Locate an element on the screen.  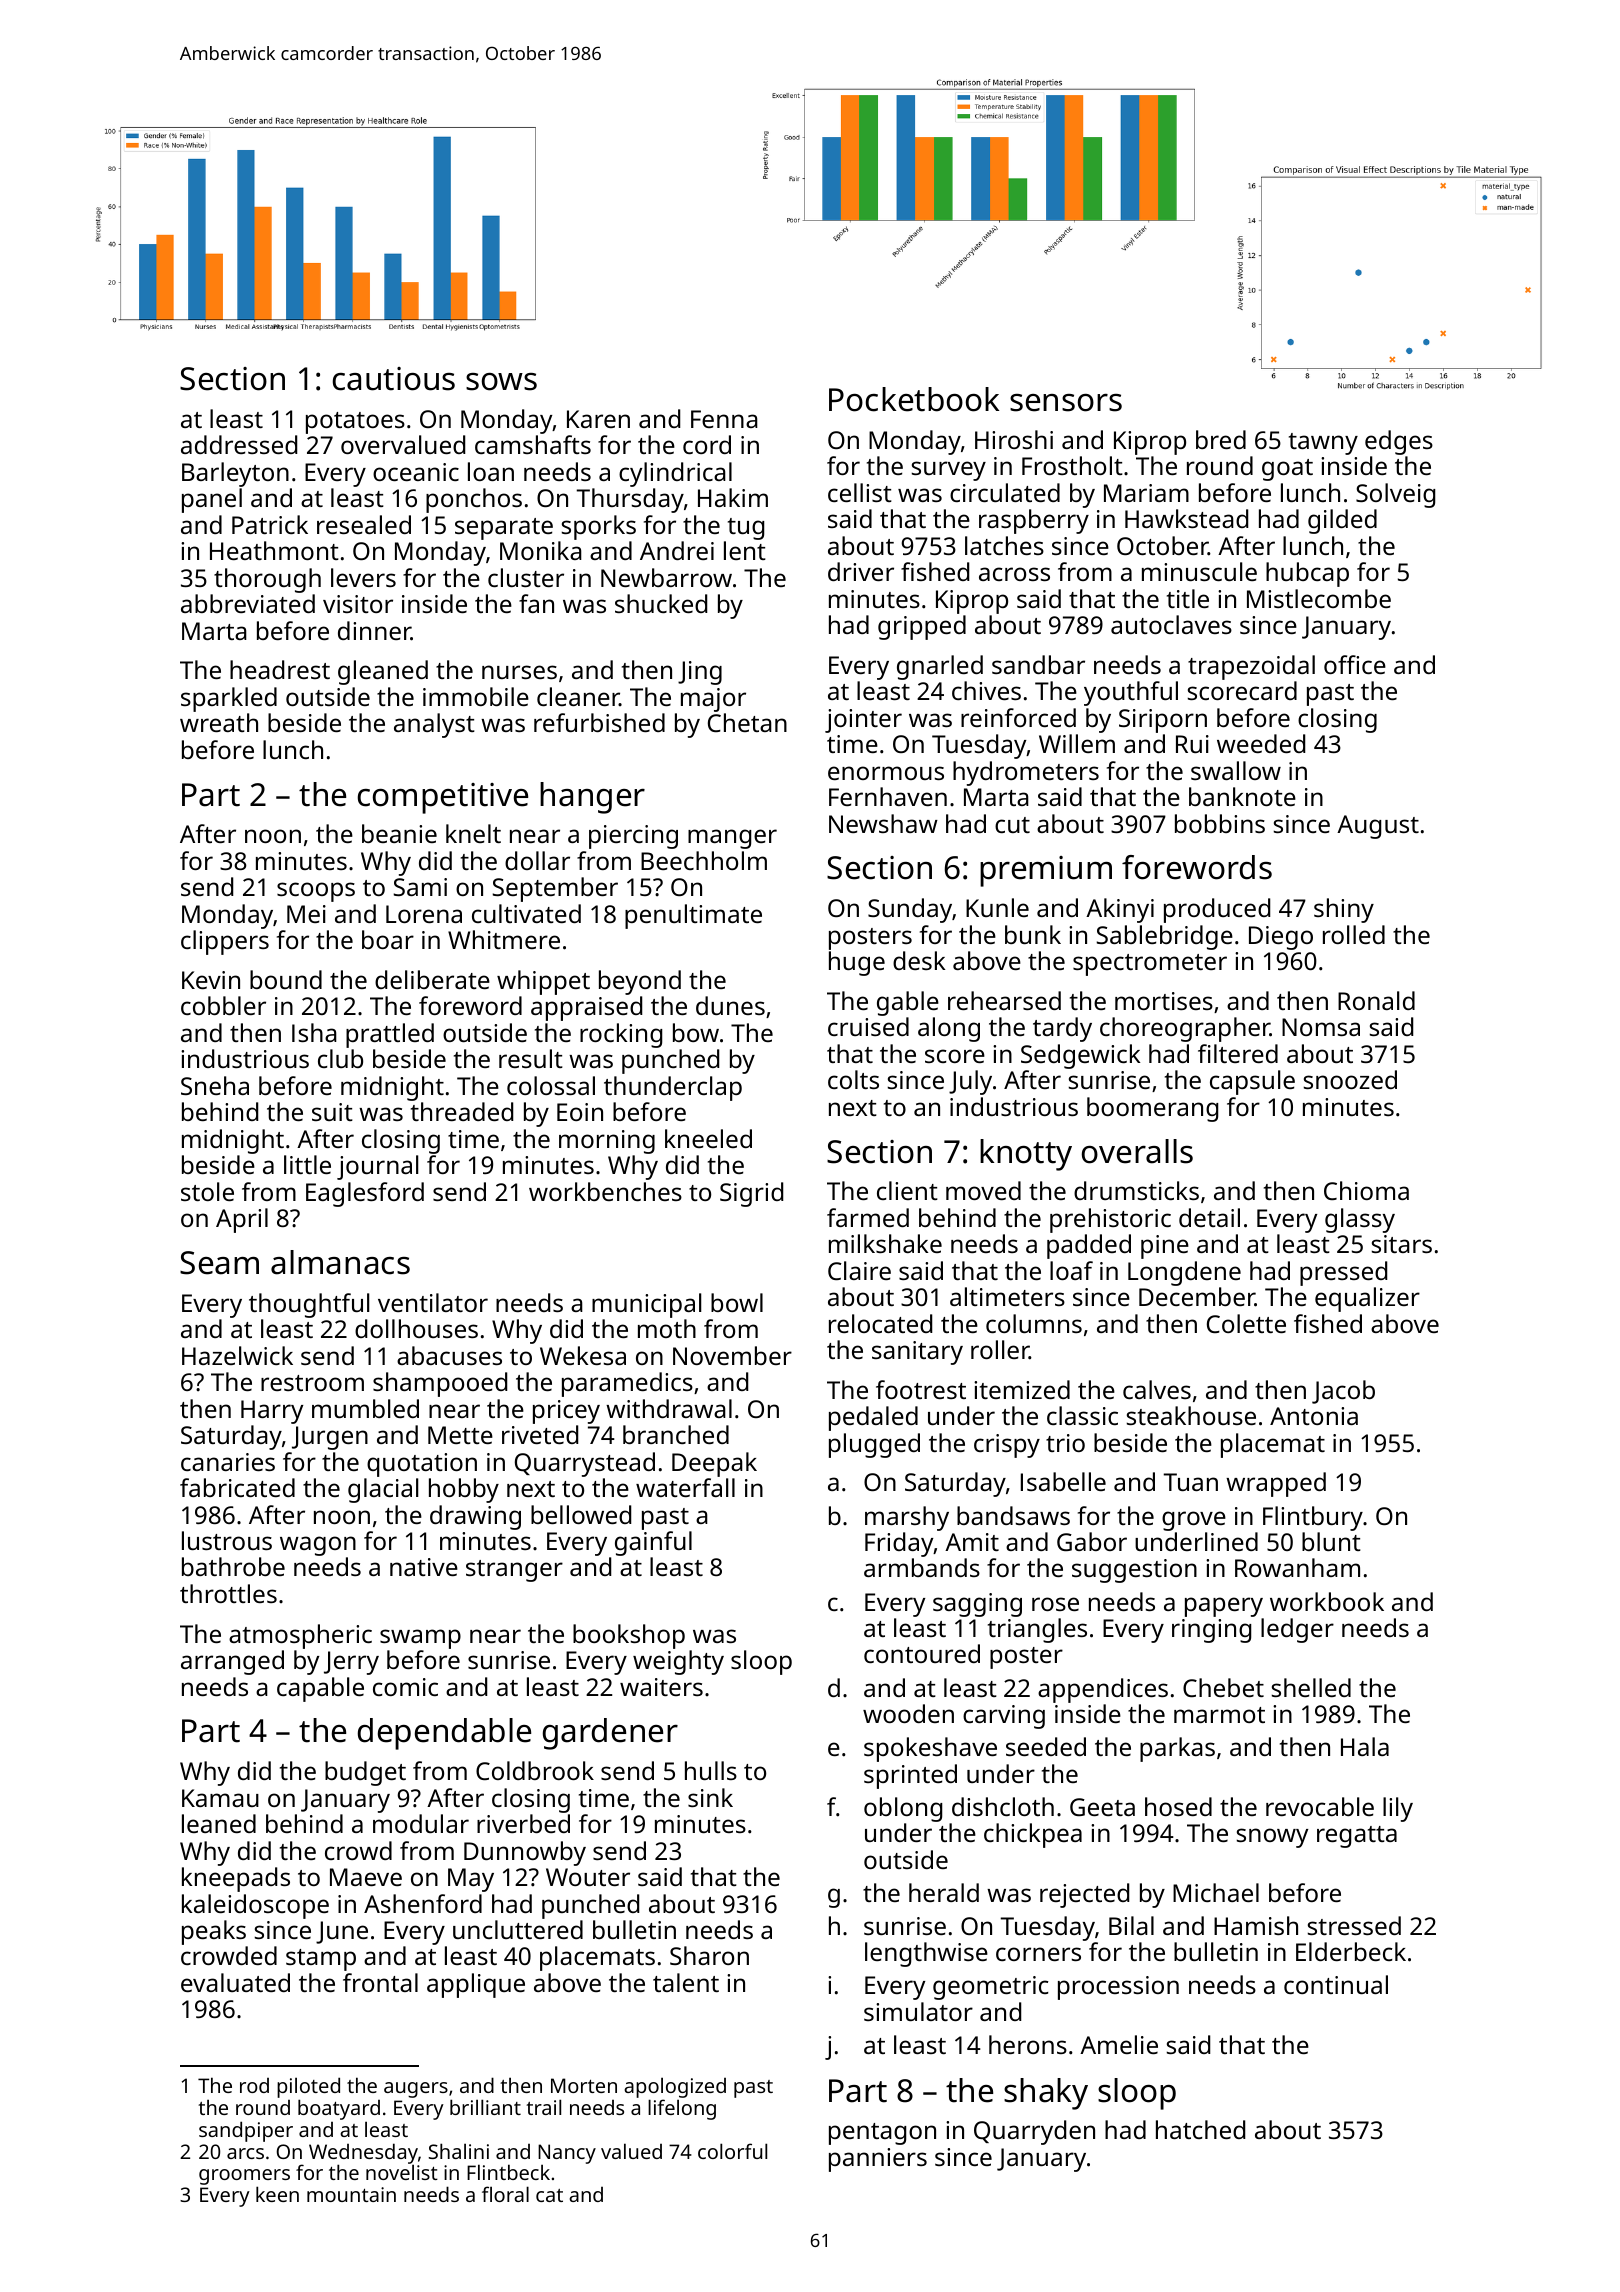
penultimate is located at coordinates (693, 916).
